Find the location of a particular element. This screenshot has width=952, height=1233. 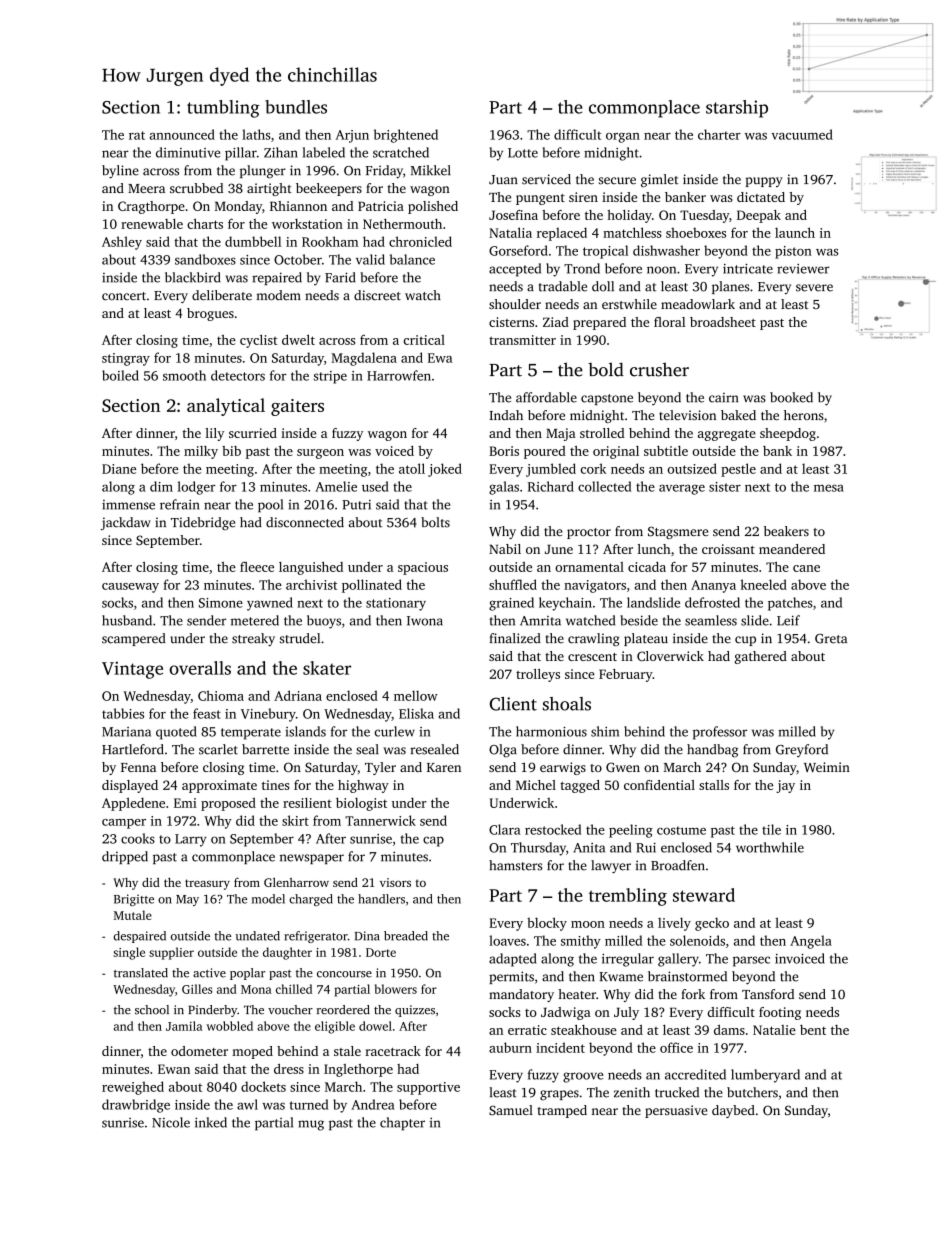

translated is located at coordinates (141, 973).
